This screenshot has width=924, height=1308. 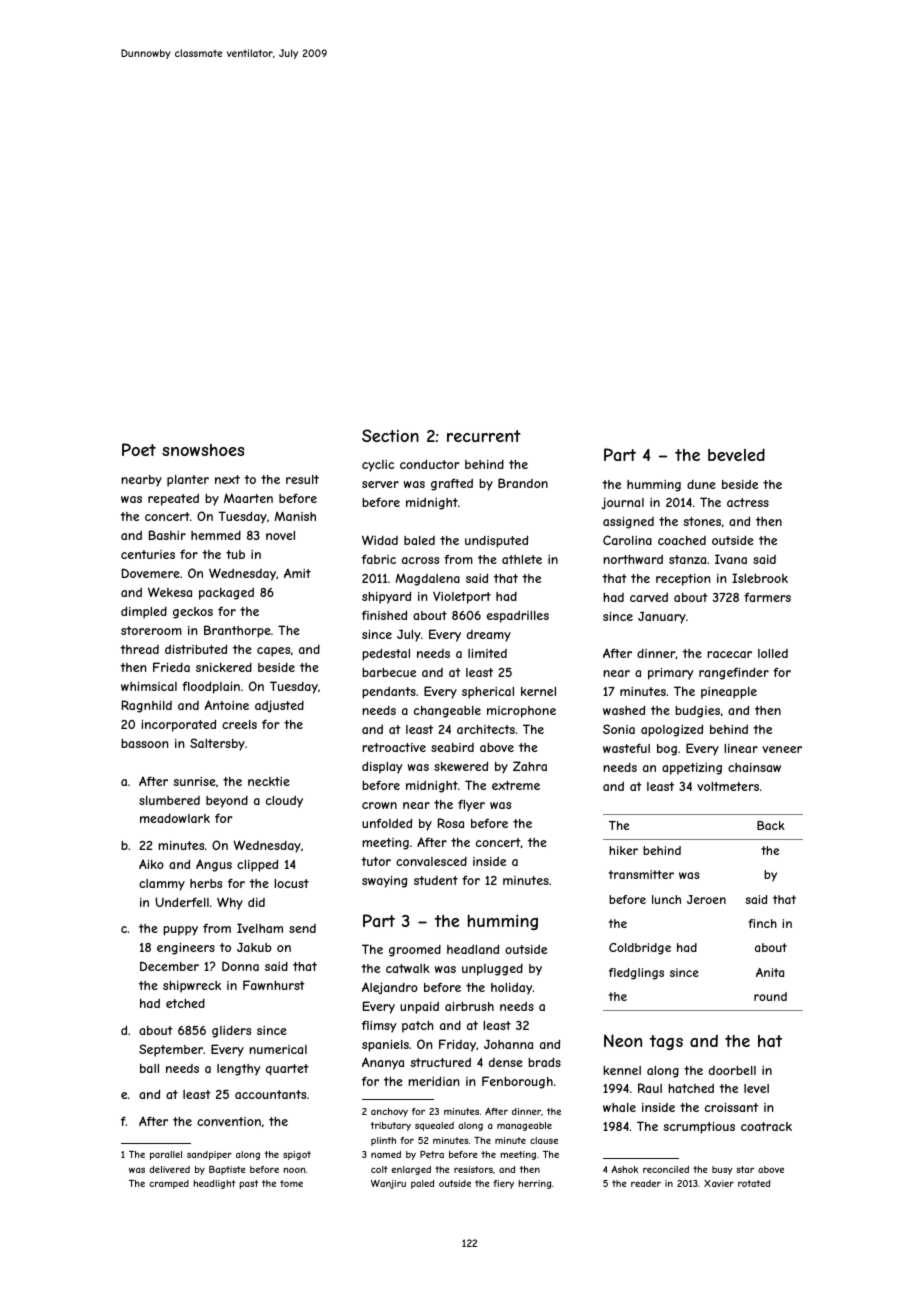 What do you see at coordinates (203, 450) in the screenshot?
I see `snowshoes` at bounding box center [203, 450].
